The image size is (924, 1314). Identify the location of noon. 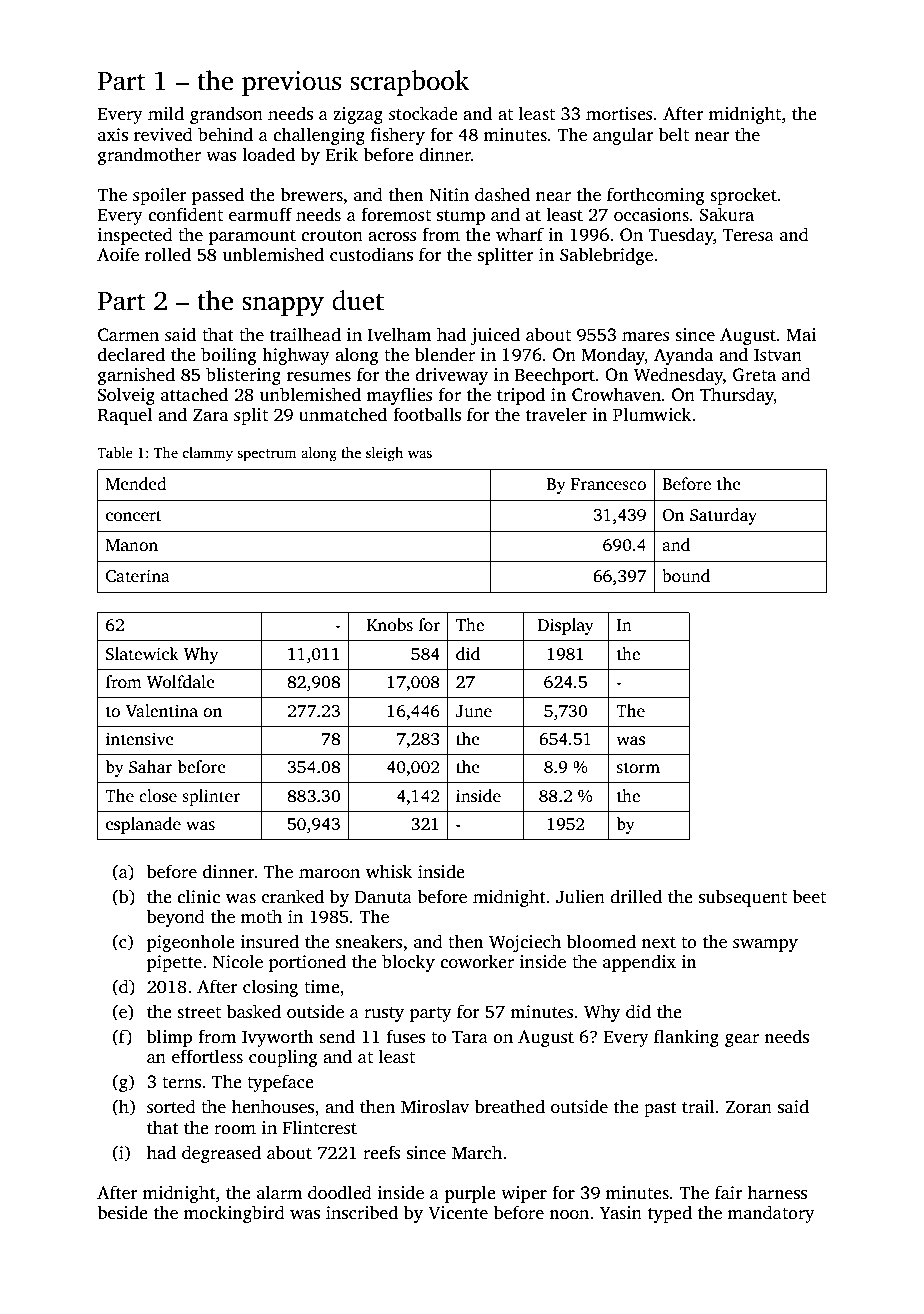
(569, 1215).
